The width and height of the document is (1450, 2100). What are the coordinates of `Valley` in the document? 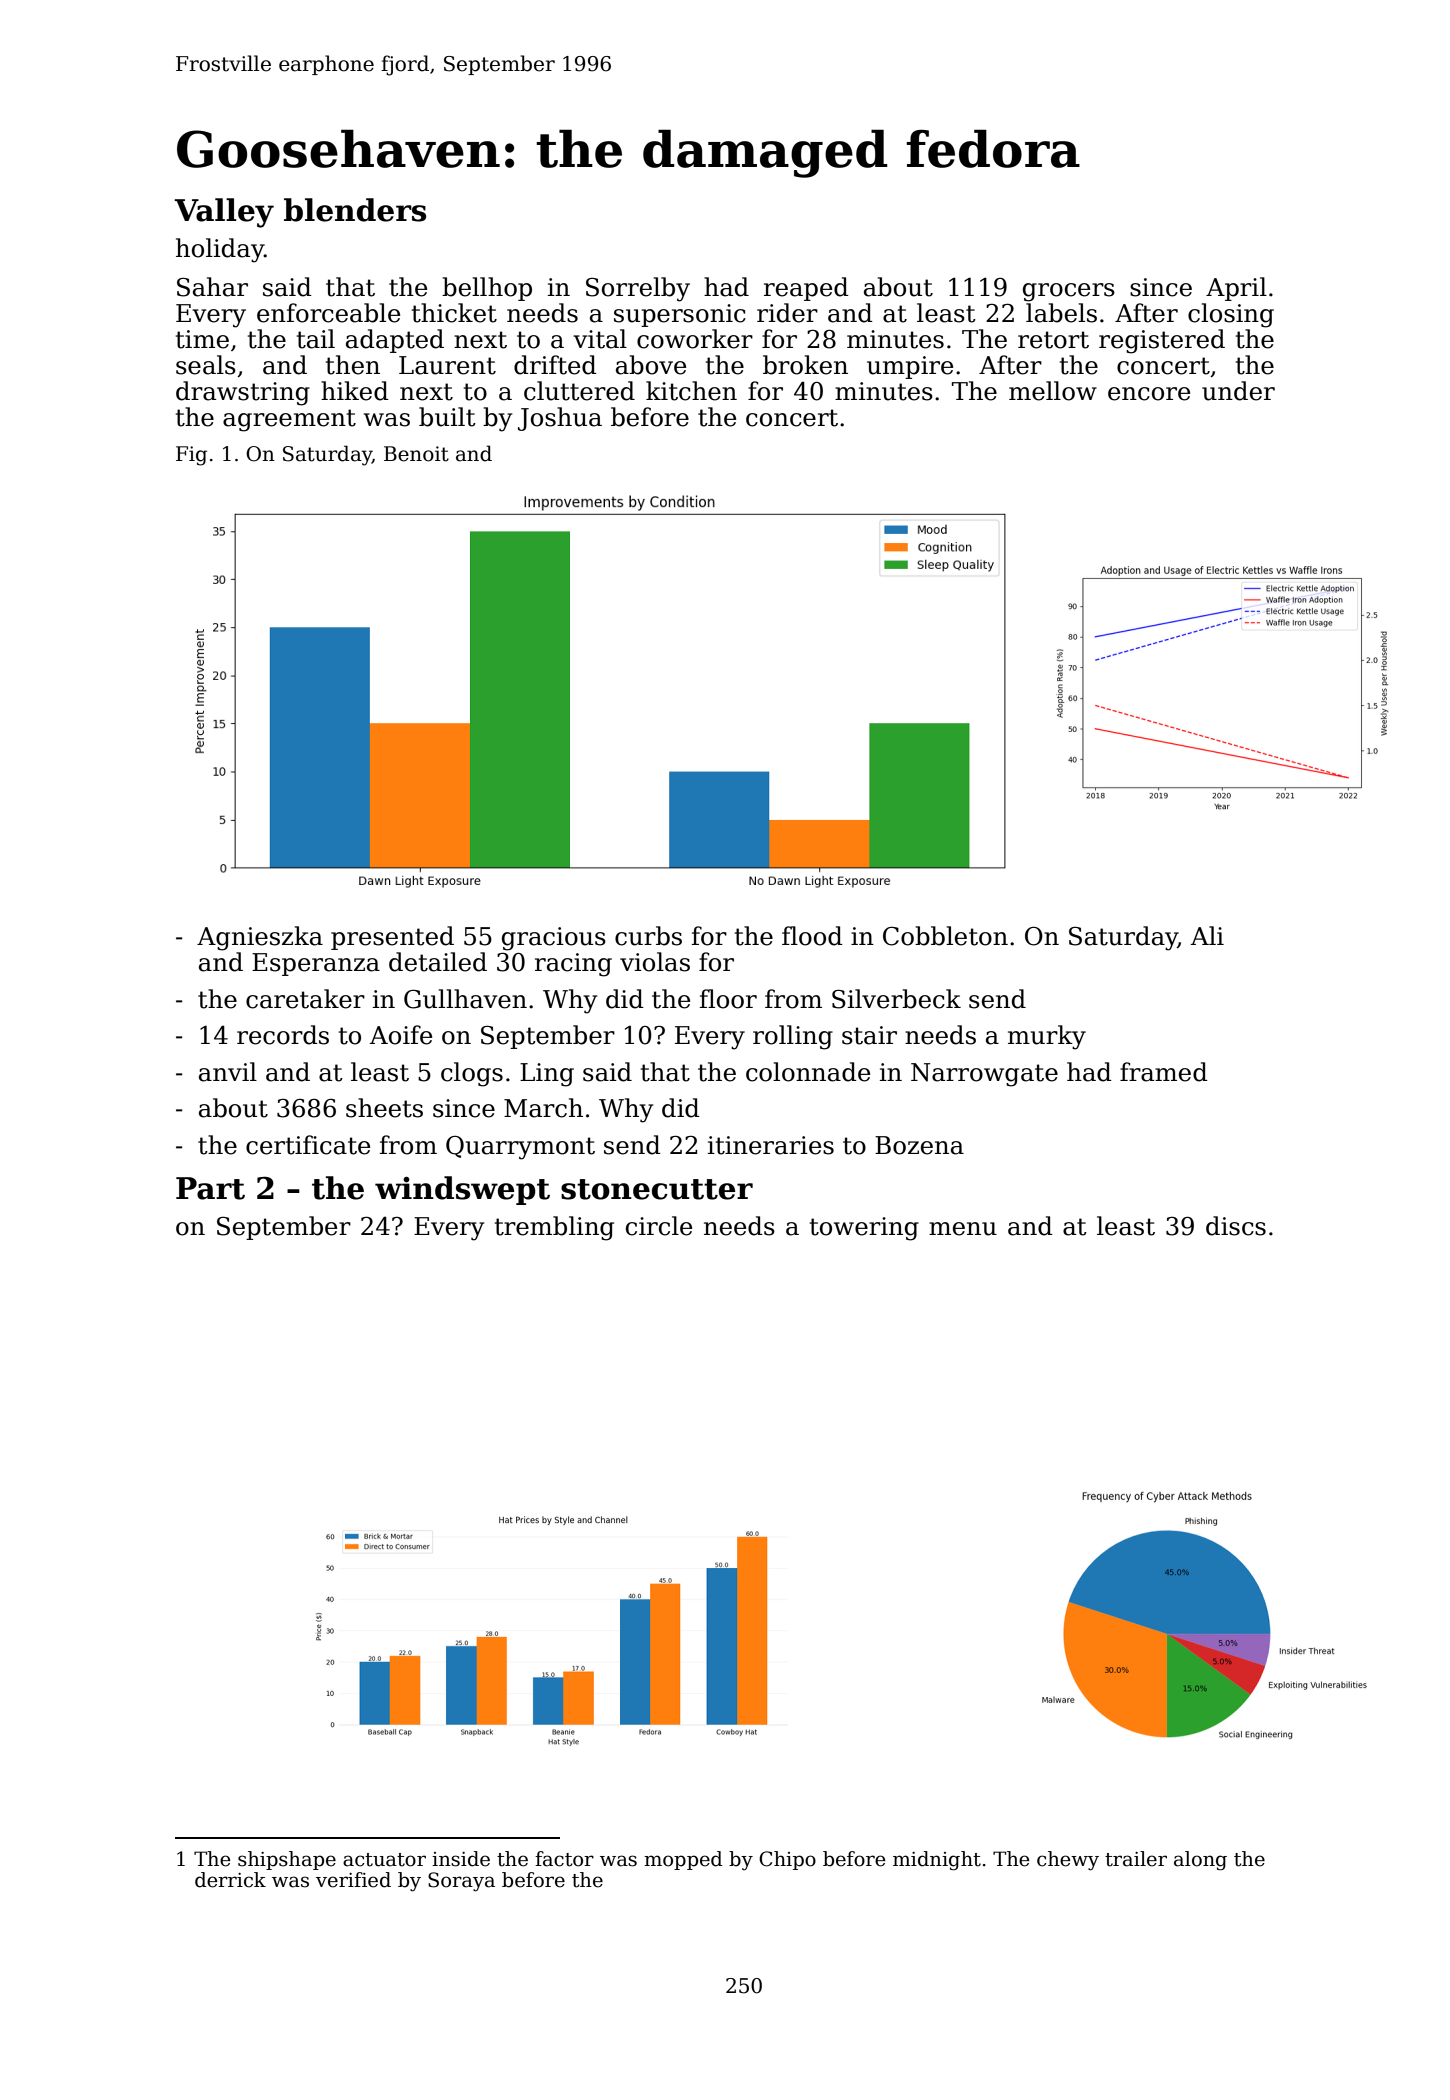 It's located at (224, 213).
